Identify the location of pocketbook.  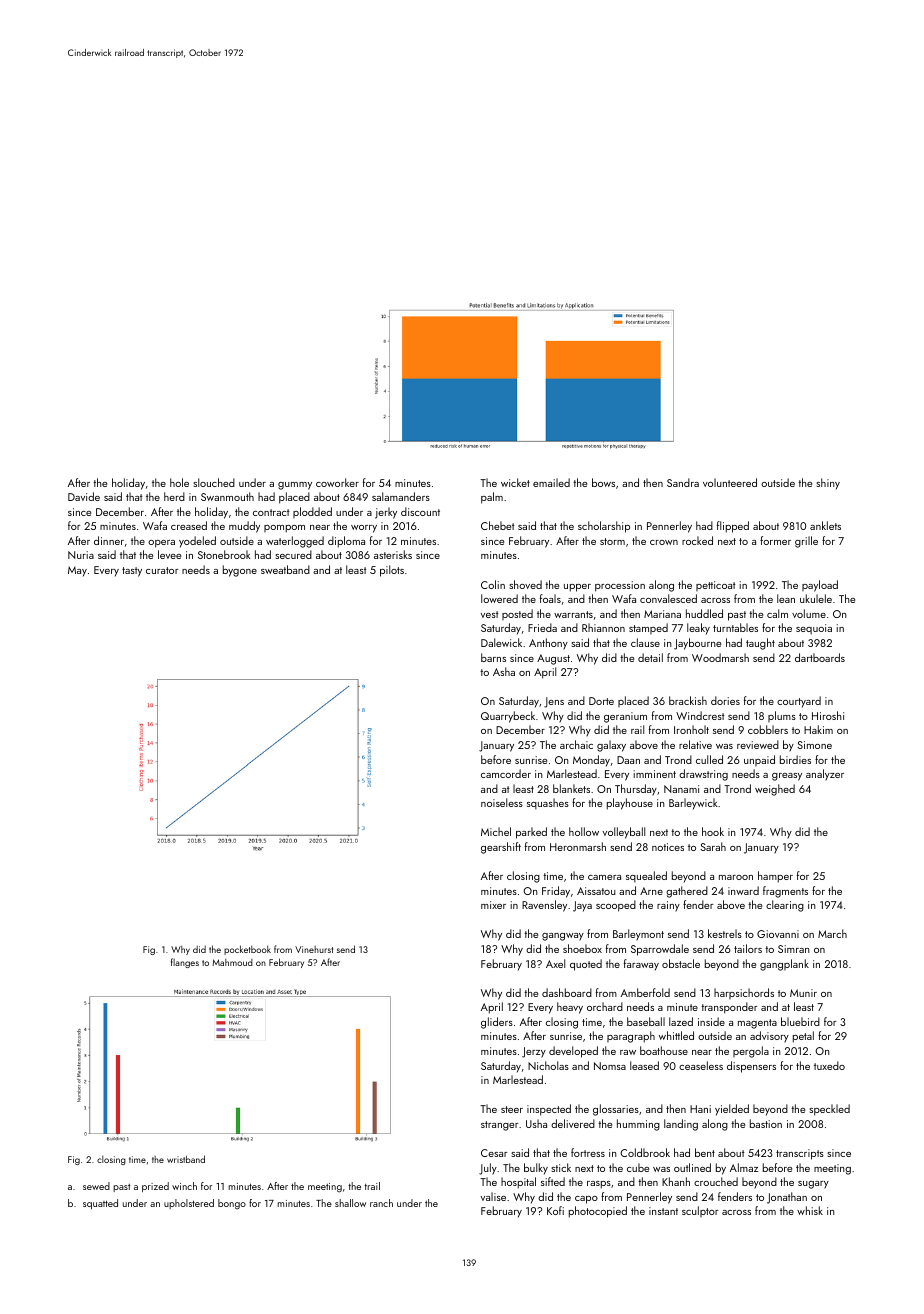
(247, 950).
